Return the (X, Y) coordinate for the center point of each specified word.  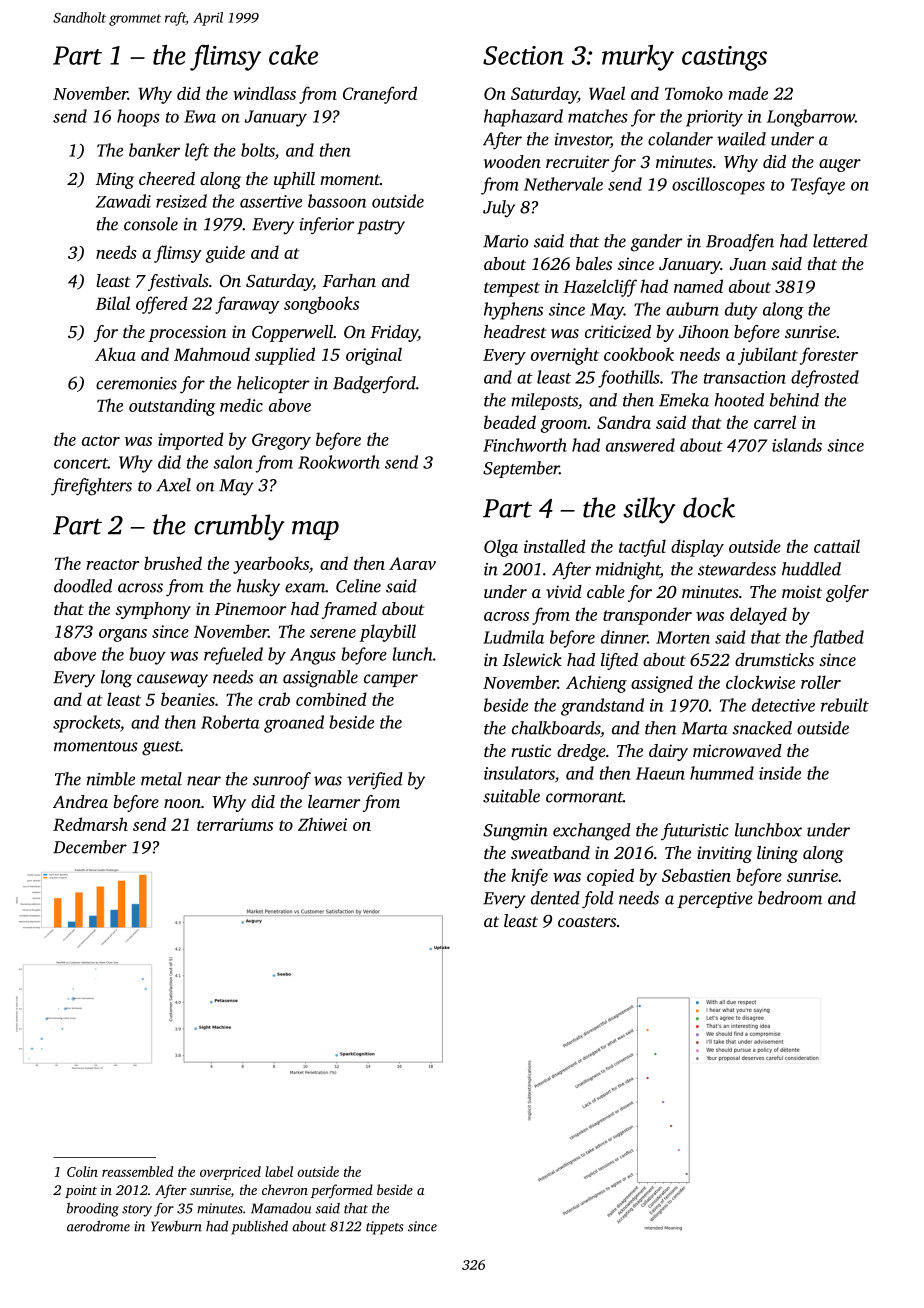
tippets (385, 1228)
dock (709, 507)
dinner (624, 637)
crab (274, 699)
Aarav (412, 563)
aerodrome (98, 1226)
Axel (173, 485)
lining (777, 854)
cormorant (584, 797)
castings (724, 58)
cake (293, 55)
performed (342, 1191)
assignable (320, 679)
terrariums (235, 824)
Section (523, 55)
